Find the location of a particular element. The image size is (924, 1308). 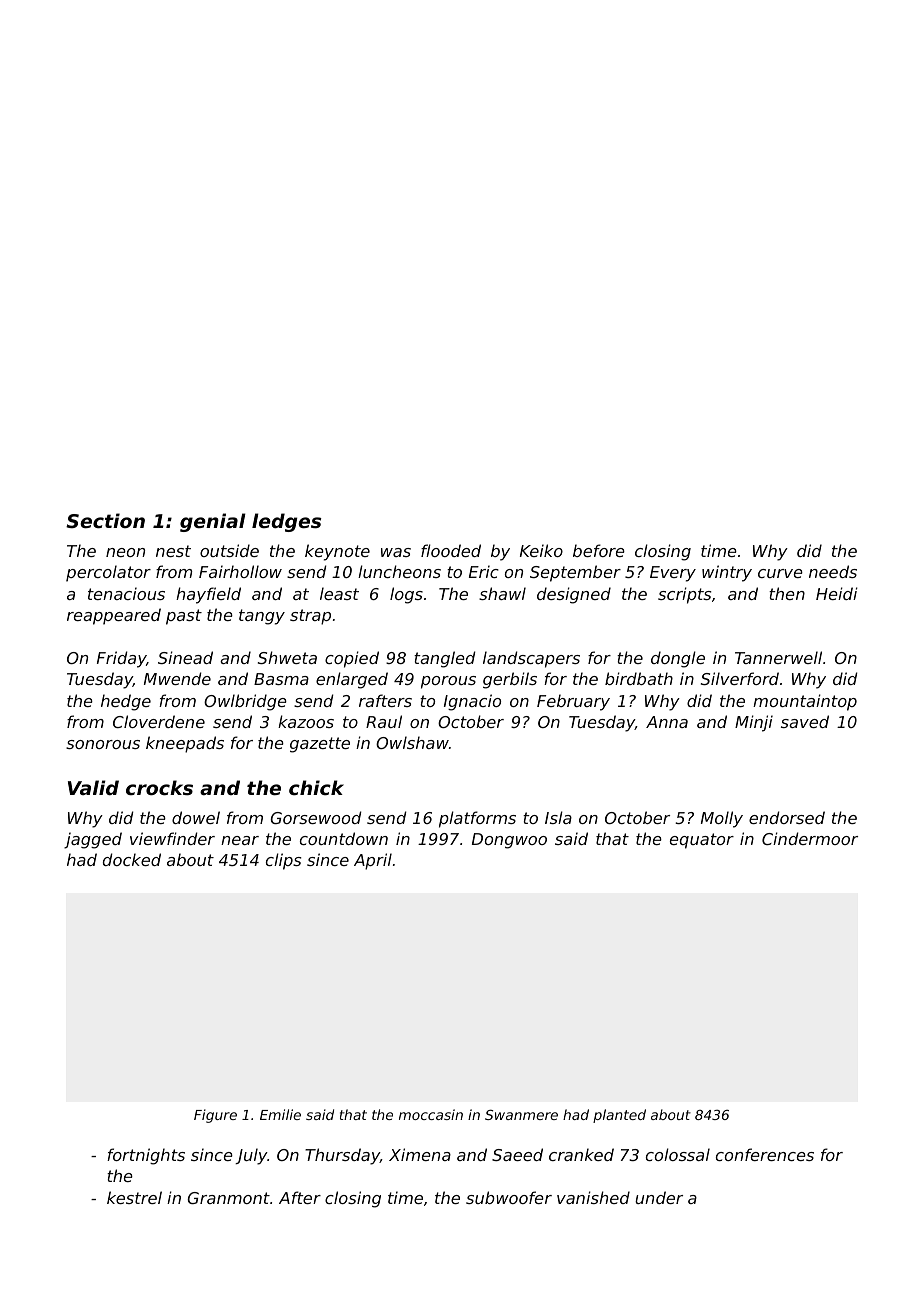

moccasin is located at coordinates (431, 1114).
